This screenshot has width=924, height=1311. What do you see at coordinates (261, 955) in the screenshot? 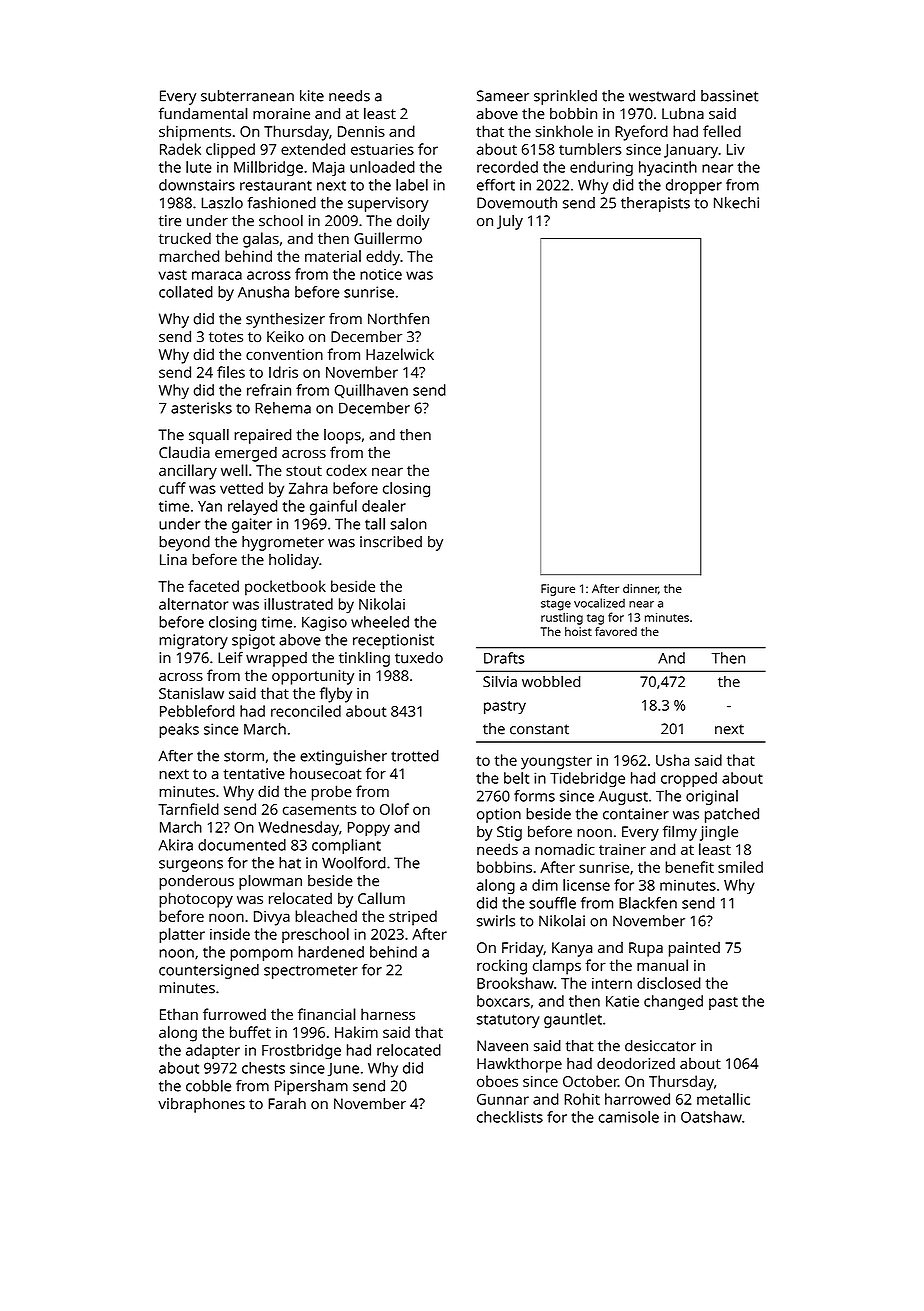
I see `pompom` at bounding box center [261, 955].
